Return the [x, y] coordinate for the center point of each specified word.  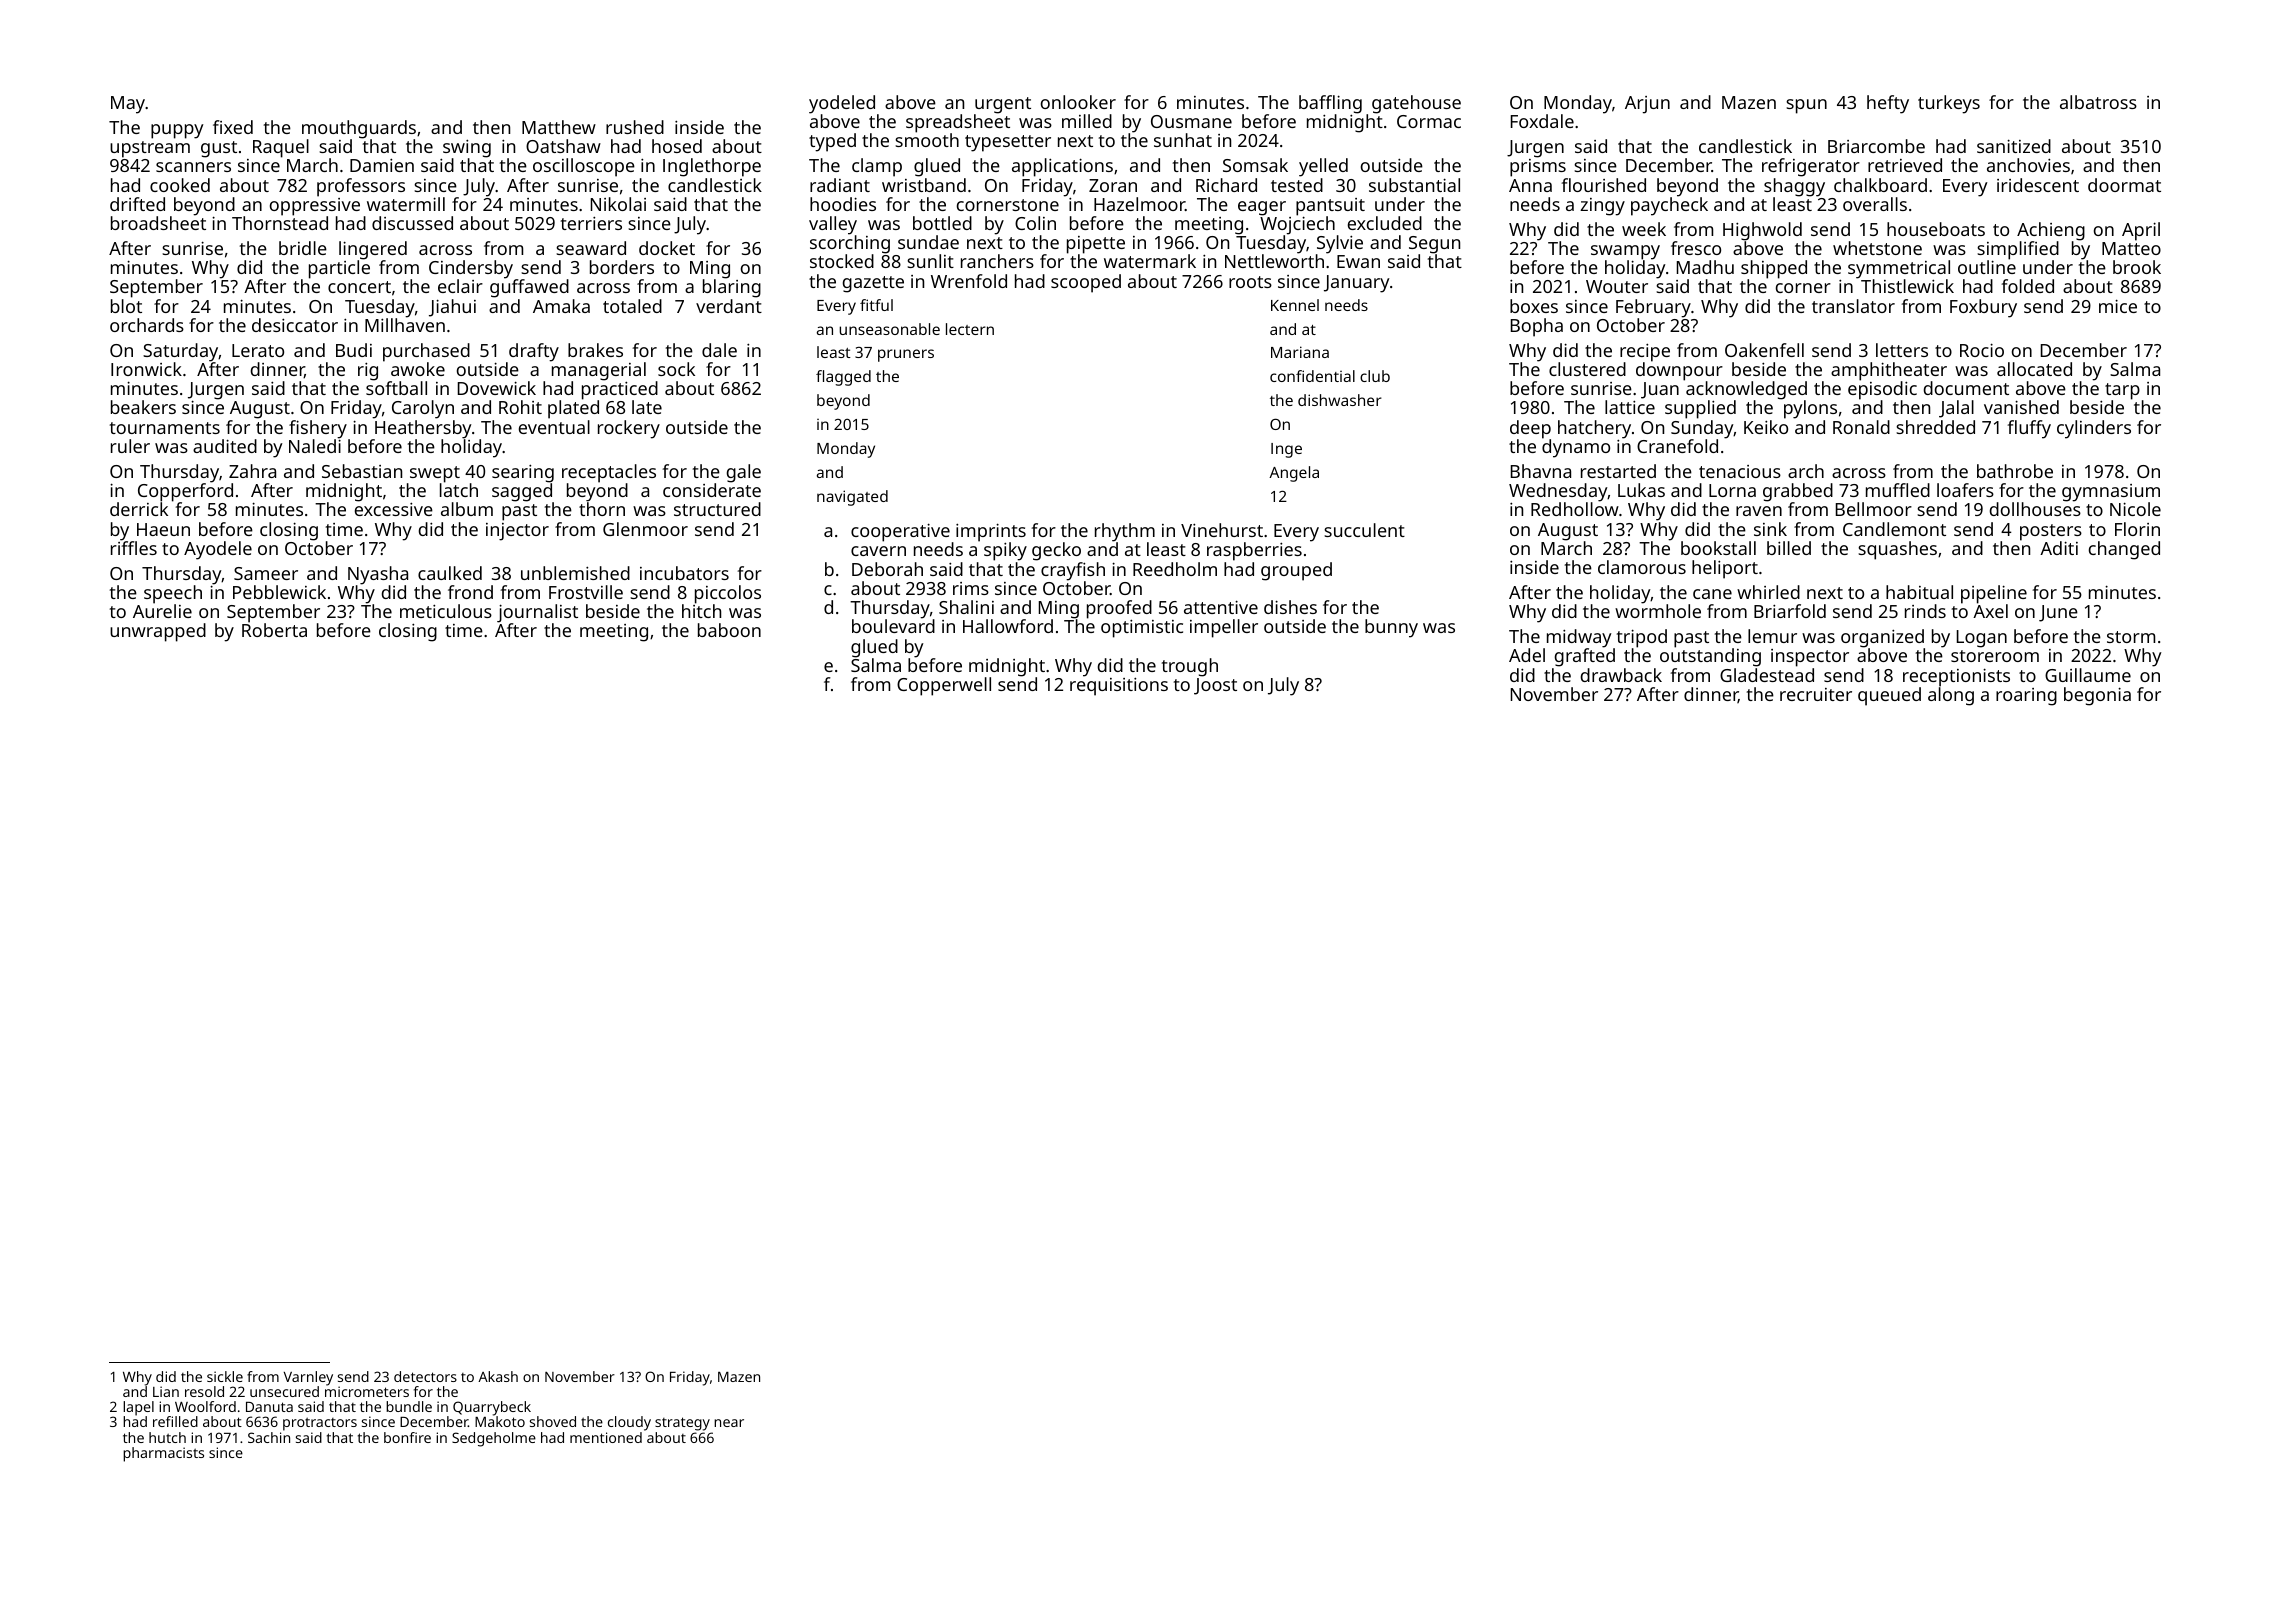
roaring [2026, 697]
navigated [852, 498]
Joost [1215, 686]
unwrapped [158, 632]
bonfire [407, 1437]
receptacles [609, 473]
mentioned [606, 1437]
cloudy [629, 1423]
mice [2118, 306]
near [729, 1423]
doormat [2124, 185]
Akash [498, 1376]
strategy [682, 1424]
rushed [635, 127]
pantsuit [1330, 207]
